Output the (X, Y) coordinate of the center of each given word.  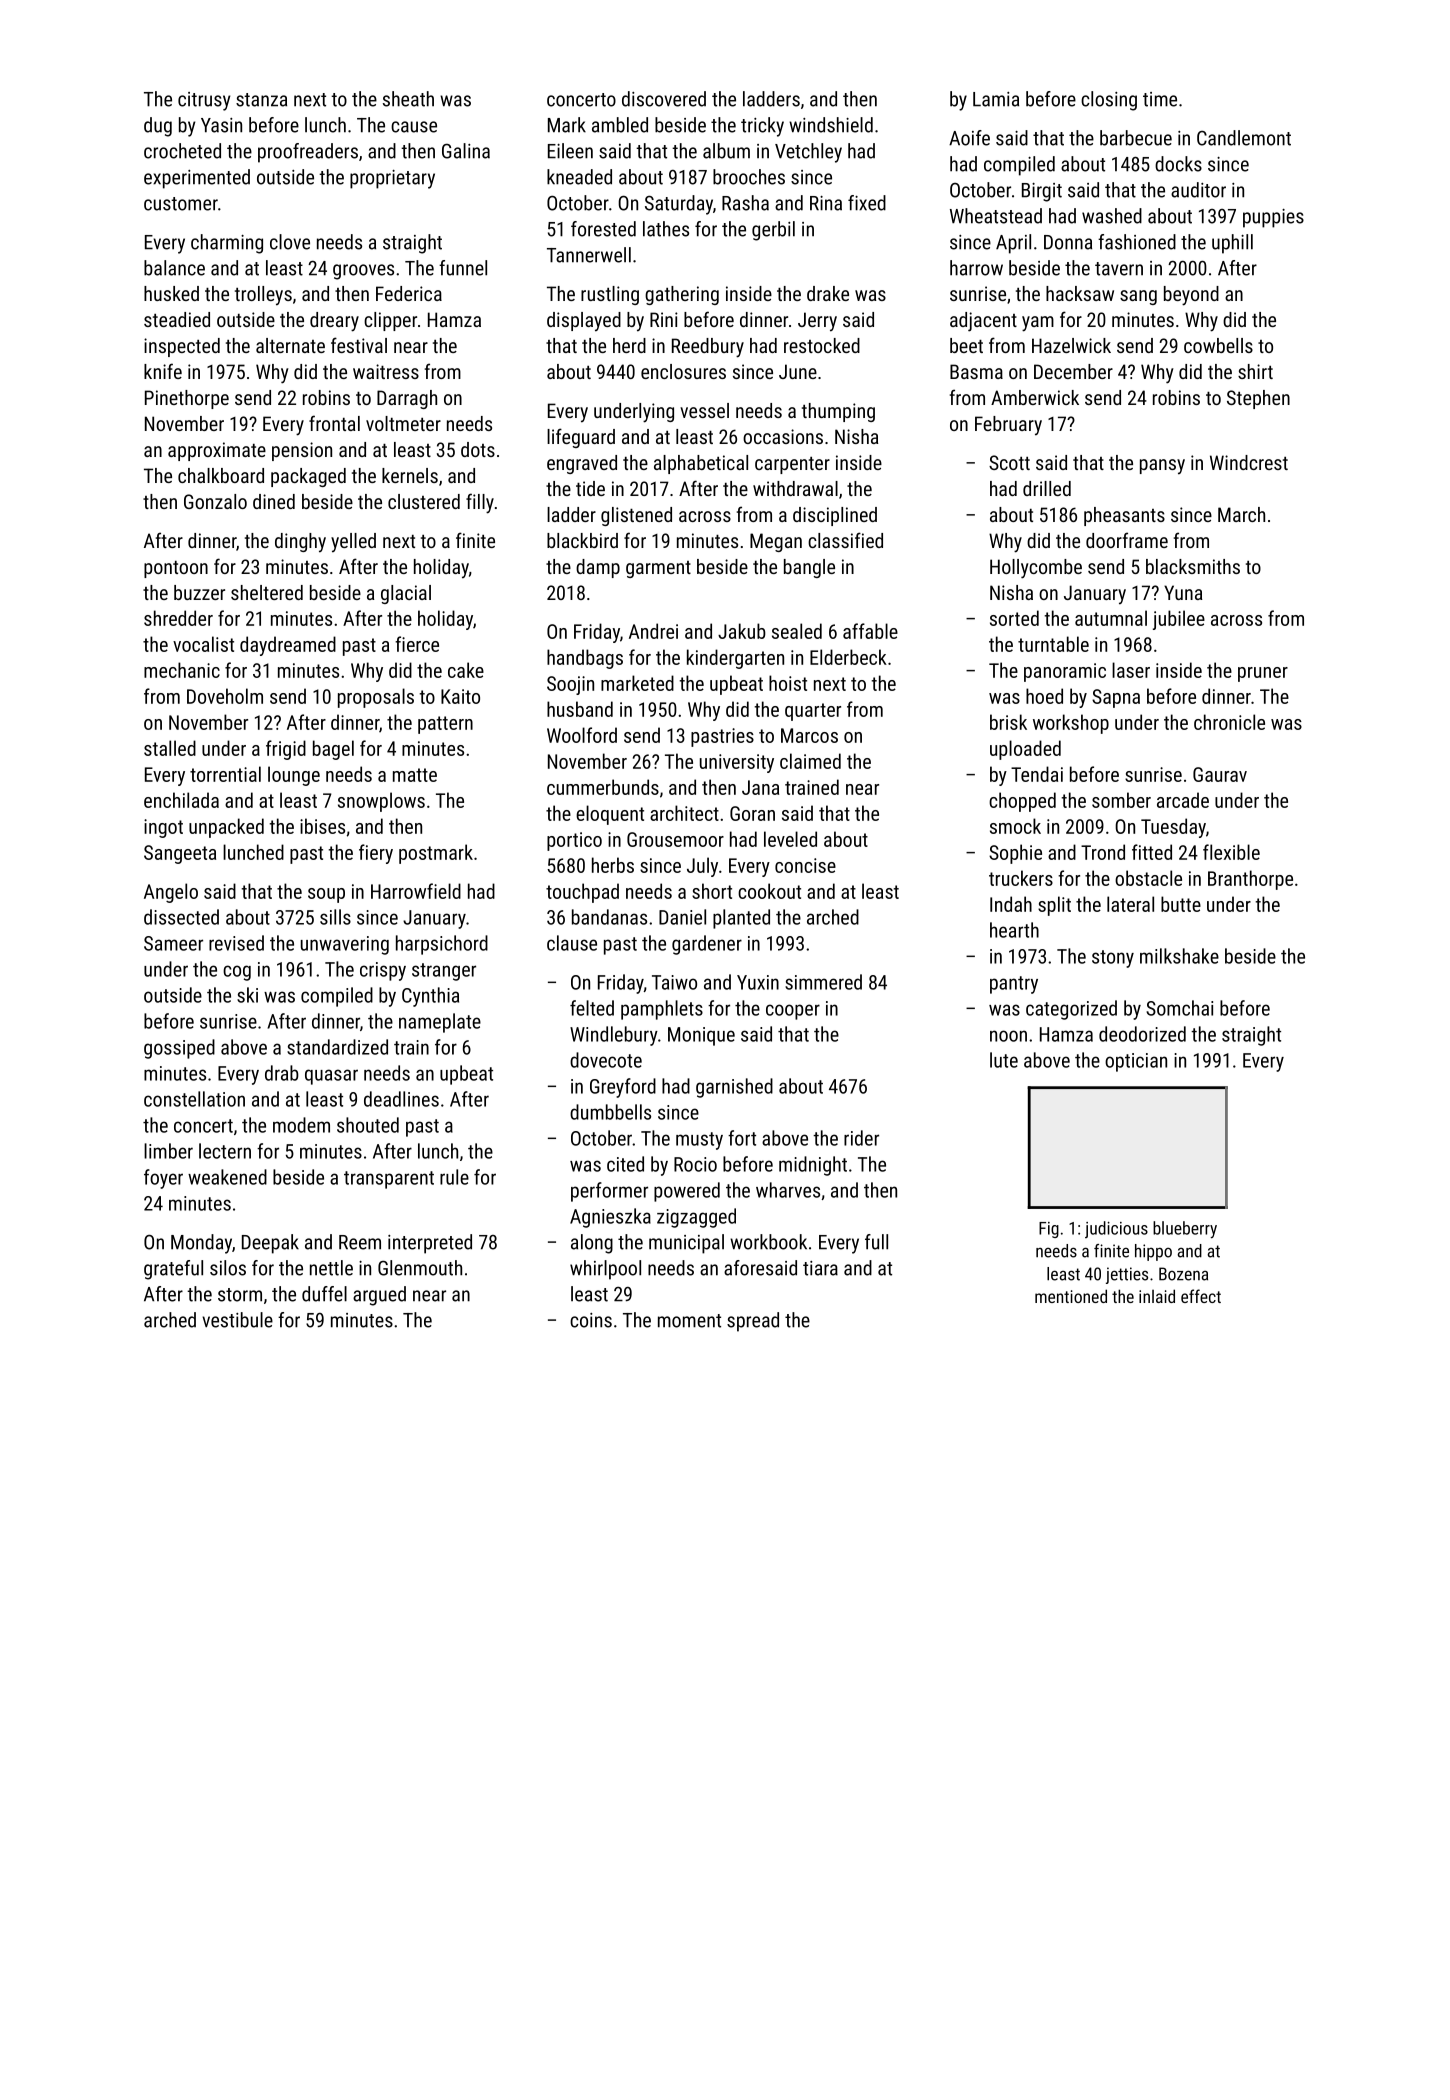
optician (1136, 1062)
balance (174, 268)
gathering (682, 295)
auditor (1198, 190)
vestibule (237, 1320)
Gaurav (1220, 774)
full (876, 1242)
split (1054, 906)
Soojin (570, 685)
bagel (333, 750)
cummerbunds (603, 787)
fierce (417, 644)
